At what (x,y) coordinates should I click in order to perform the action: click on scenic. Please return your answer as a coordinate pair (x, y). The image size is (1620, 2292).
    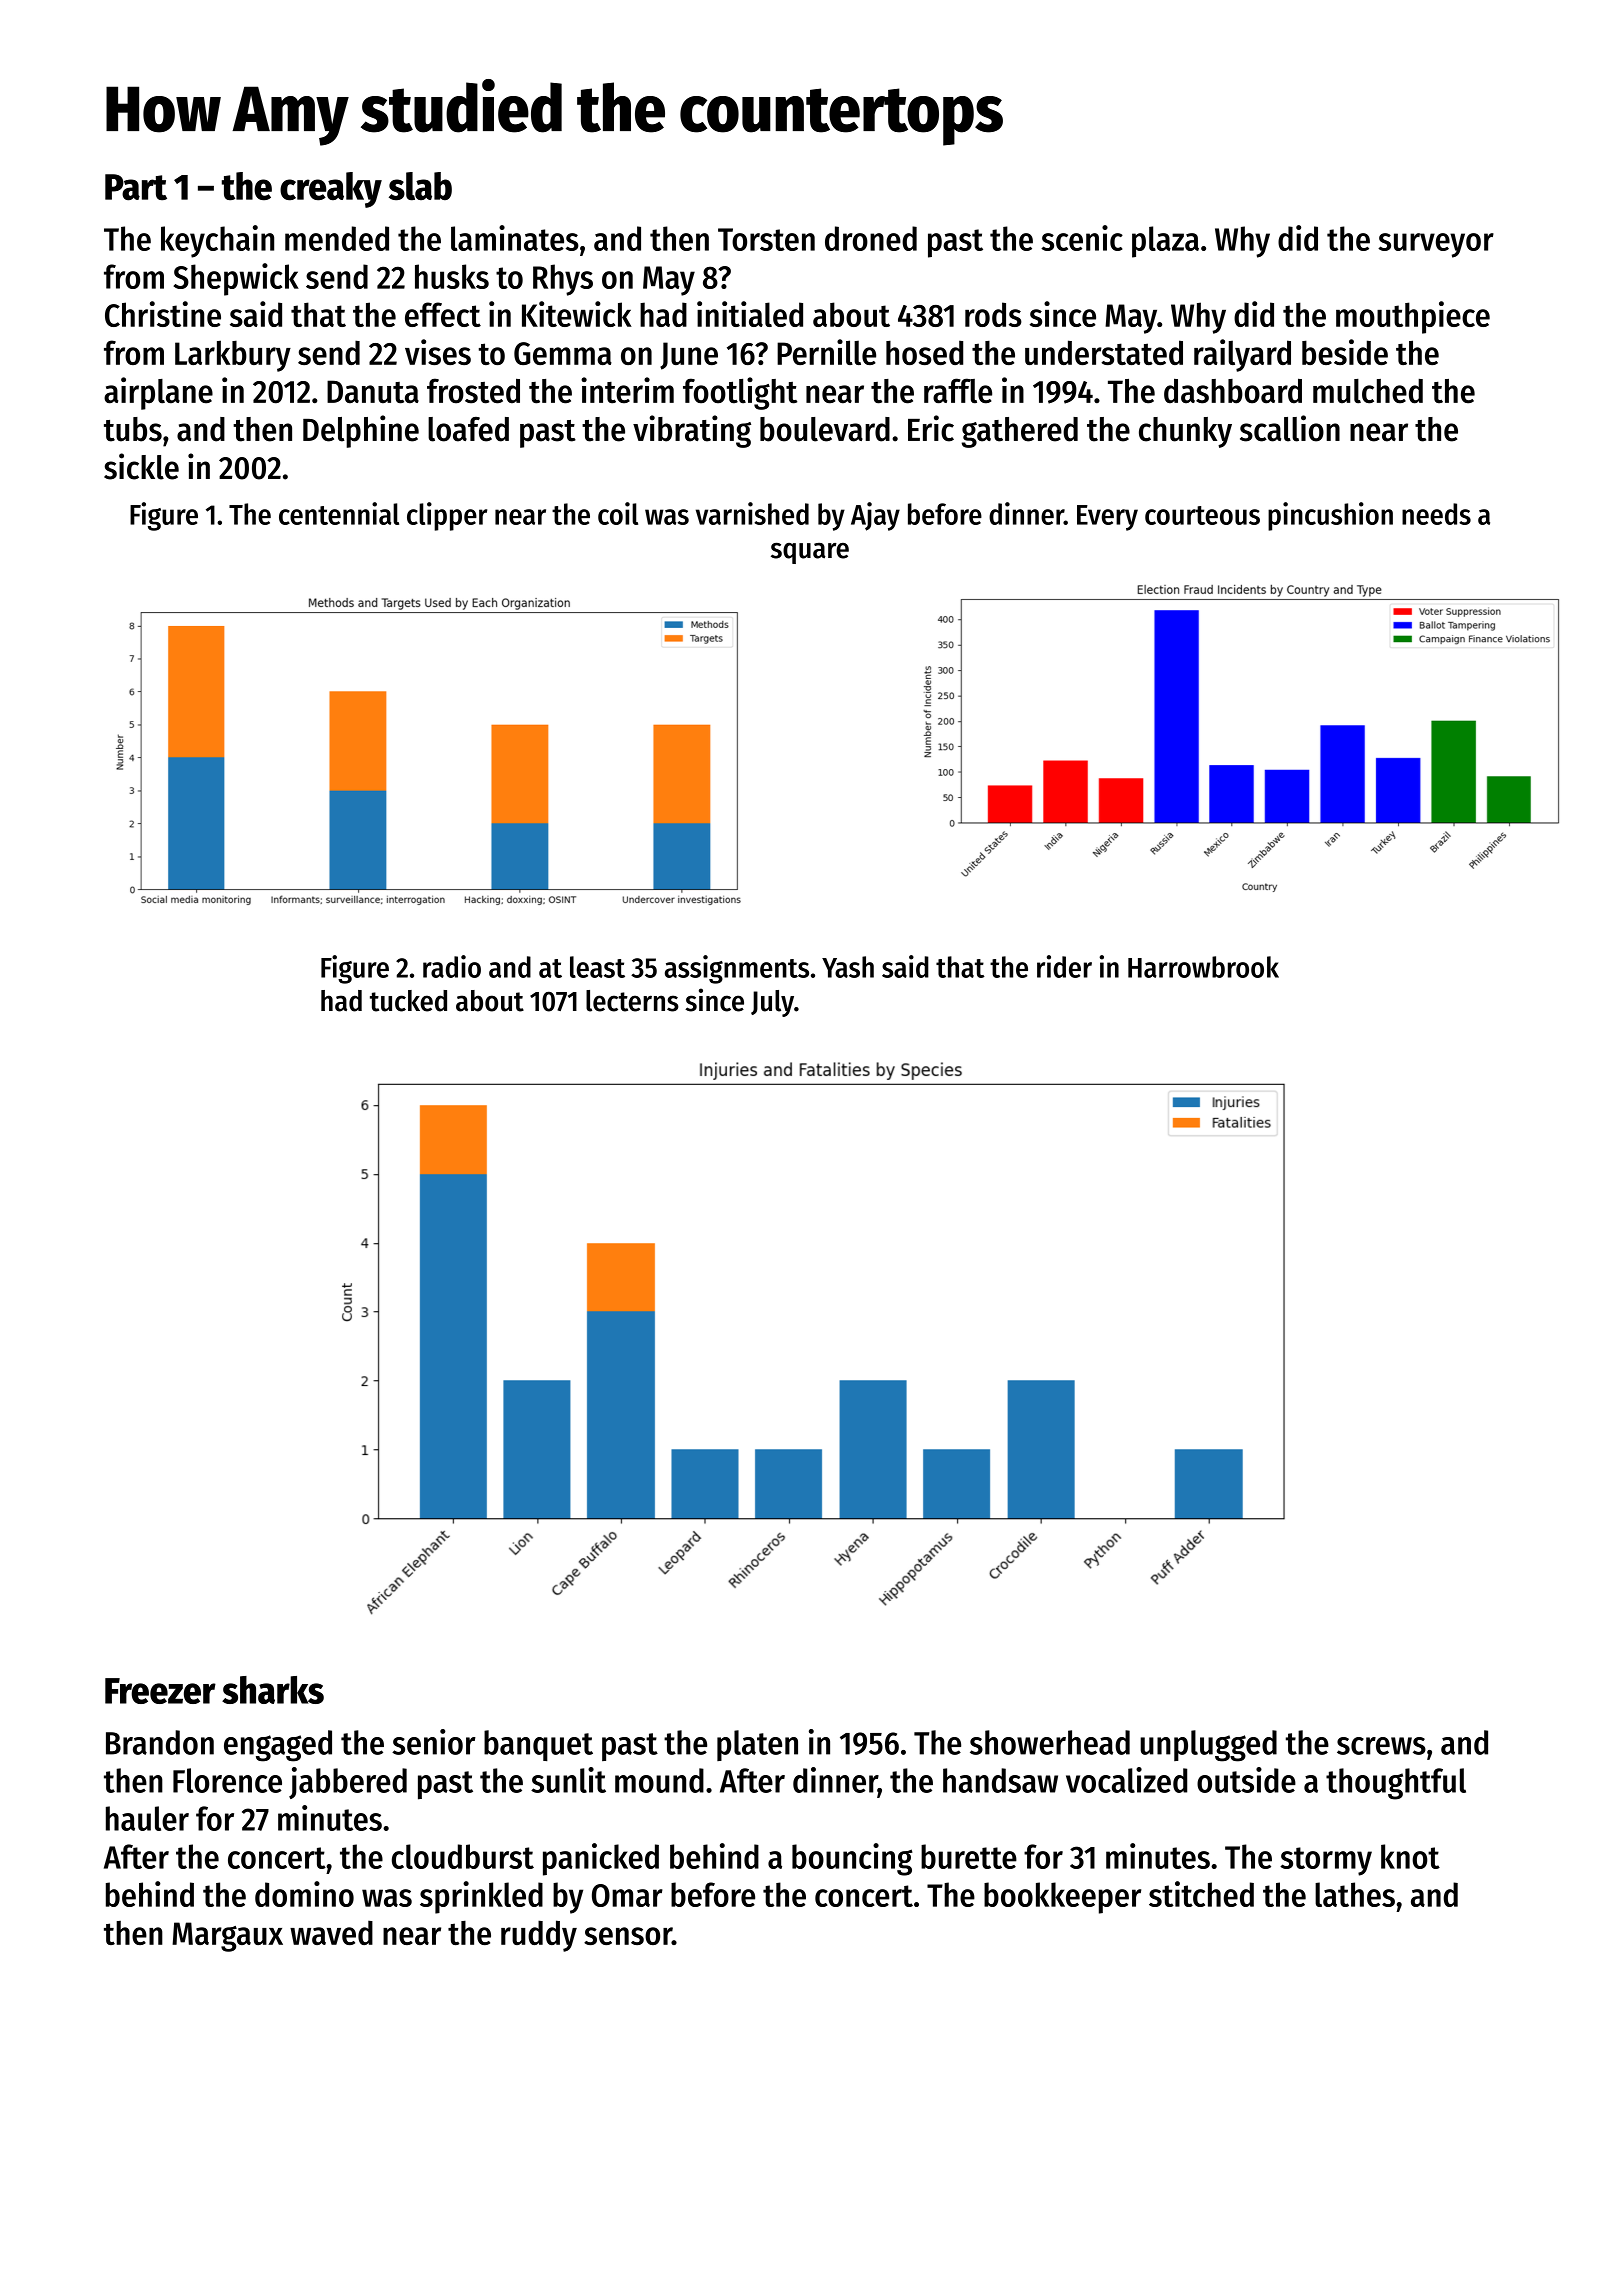
    Looking at the image, I should click on (1082, 238).
